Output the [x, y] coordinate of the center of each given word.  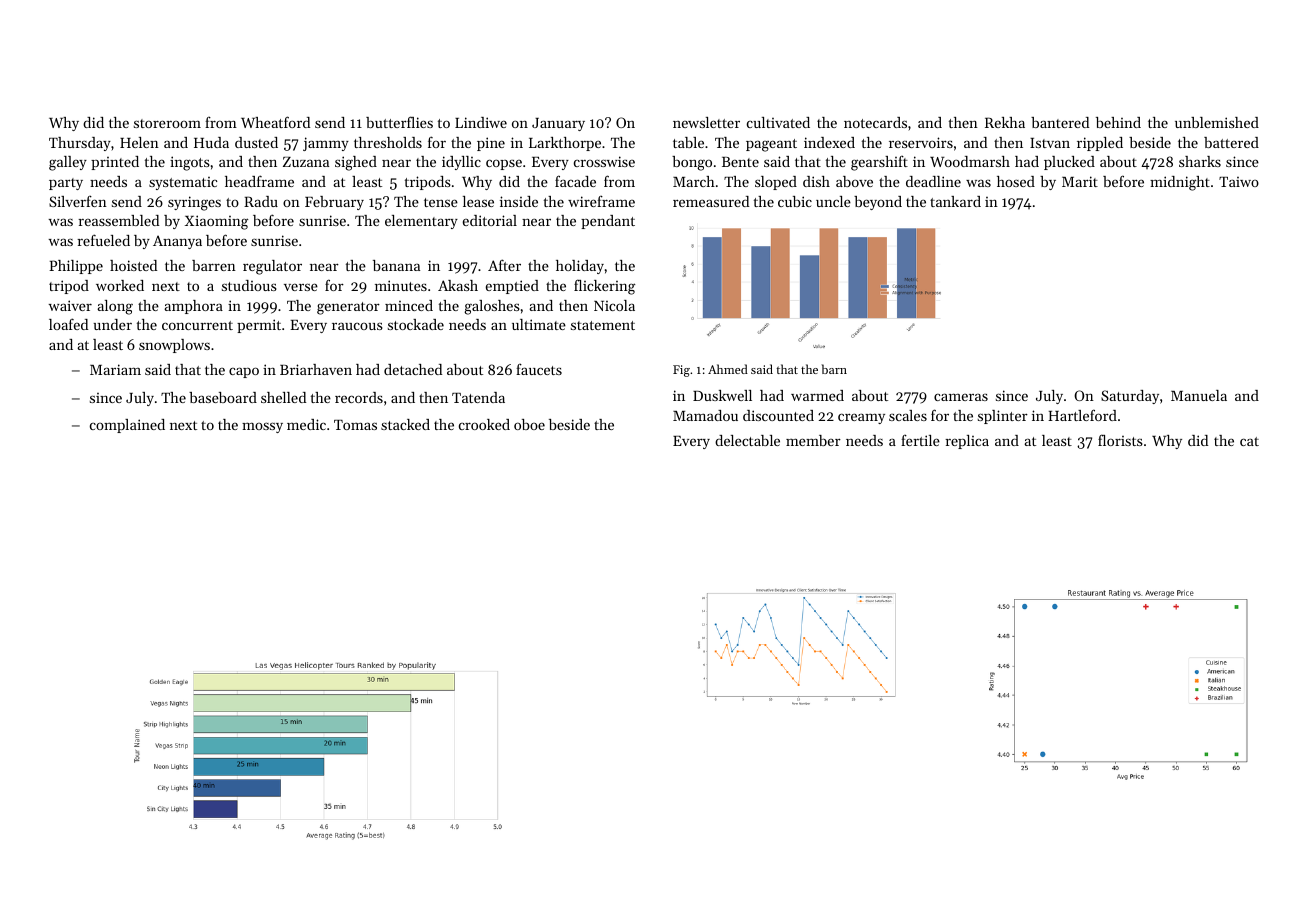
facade [575, 181]
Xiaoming [216, 222]
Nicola [614, 305]
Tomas [355, 425]
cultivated [778, 122]
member [813, 440]
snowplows [174, 346]
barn [834, 369]
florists [1120, 440]
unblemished [1217, 122]
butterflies [399, 122]
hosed [1016, 181]
